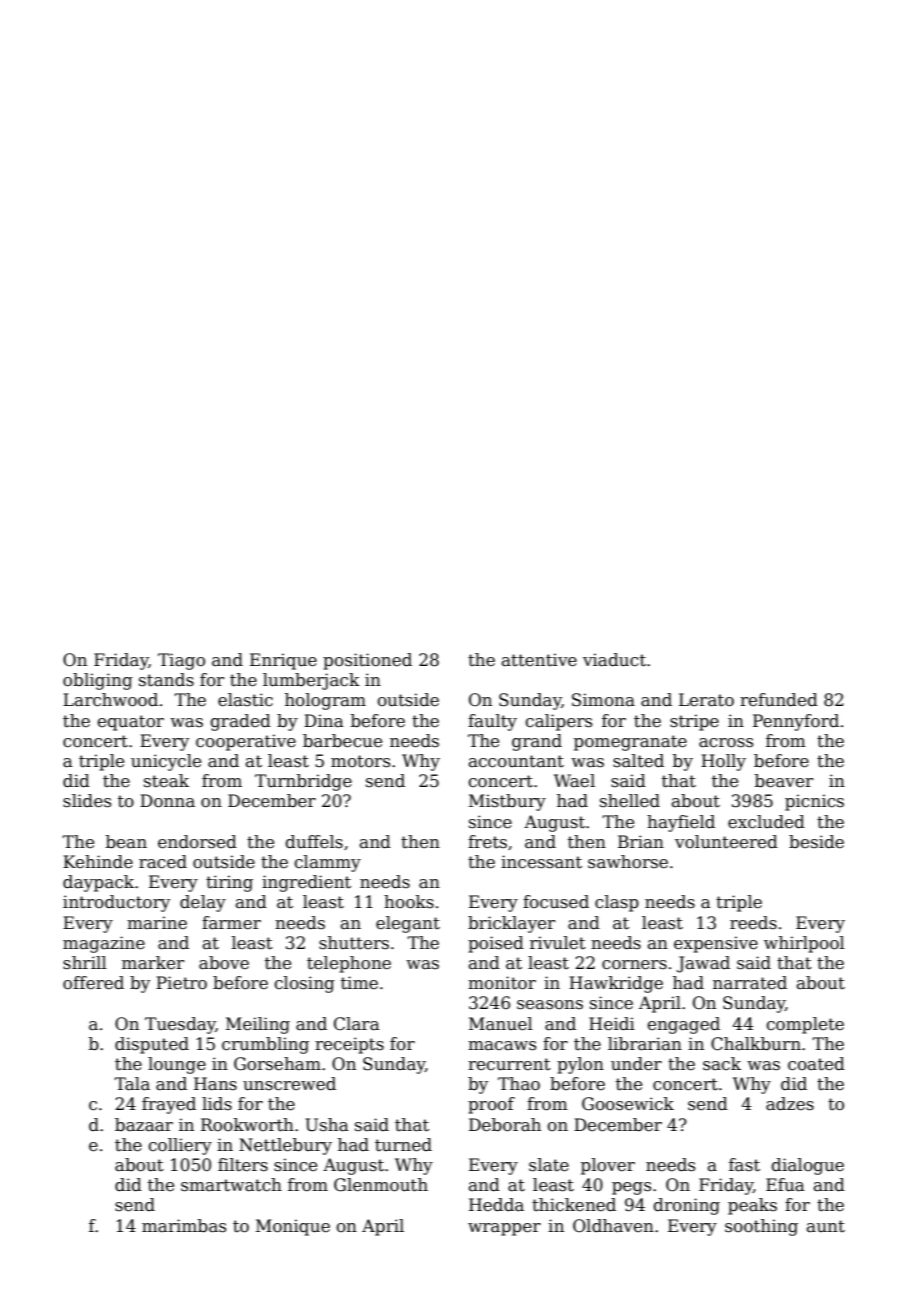 This screenshot has width=908, height=1316. Describe the element at coordinates (180, 1025) in the screenshot. I see `Tuesday` at that location.
